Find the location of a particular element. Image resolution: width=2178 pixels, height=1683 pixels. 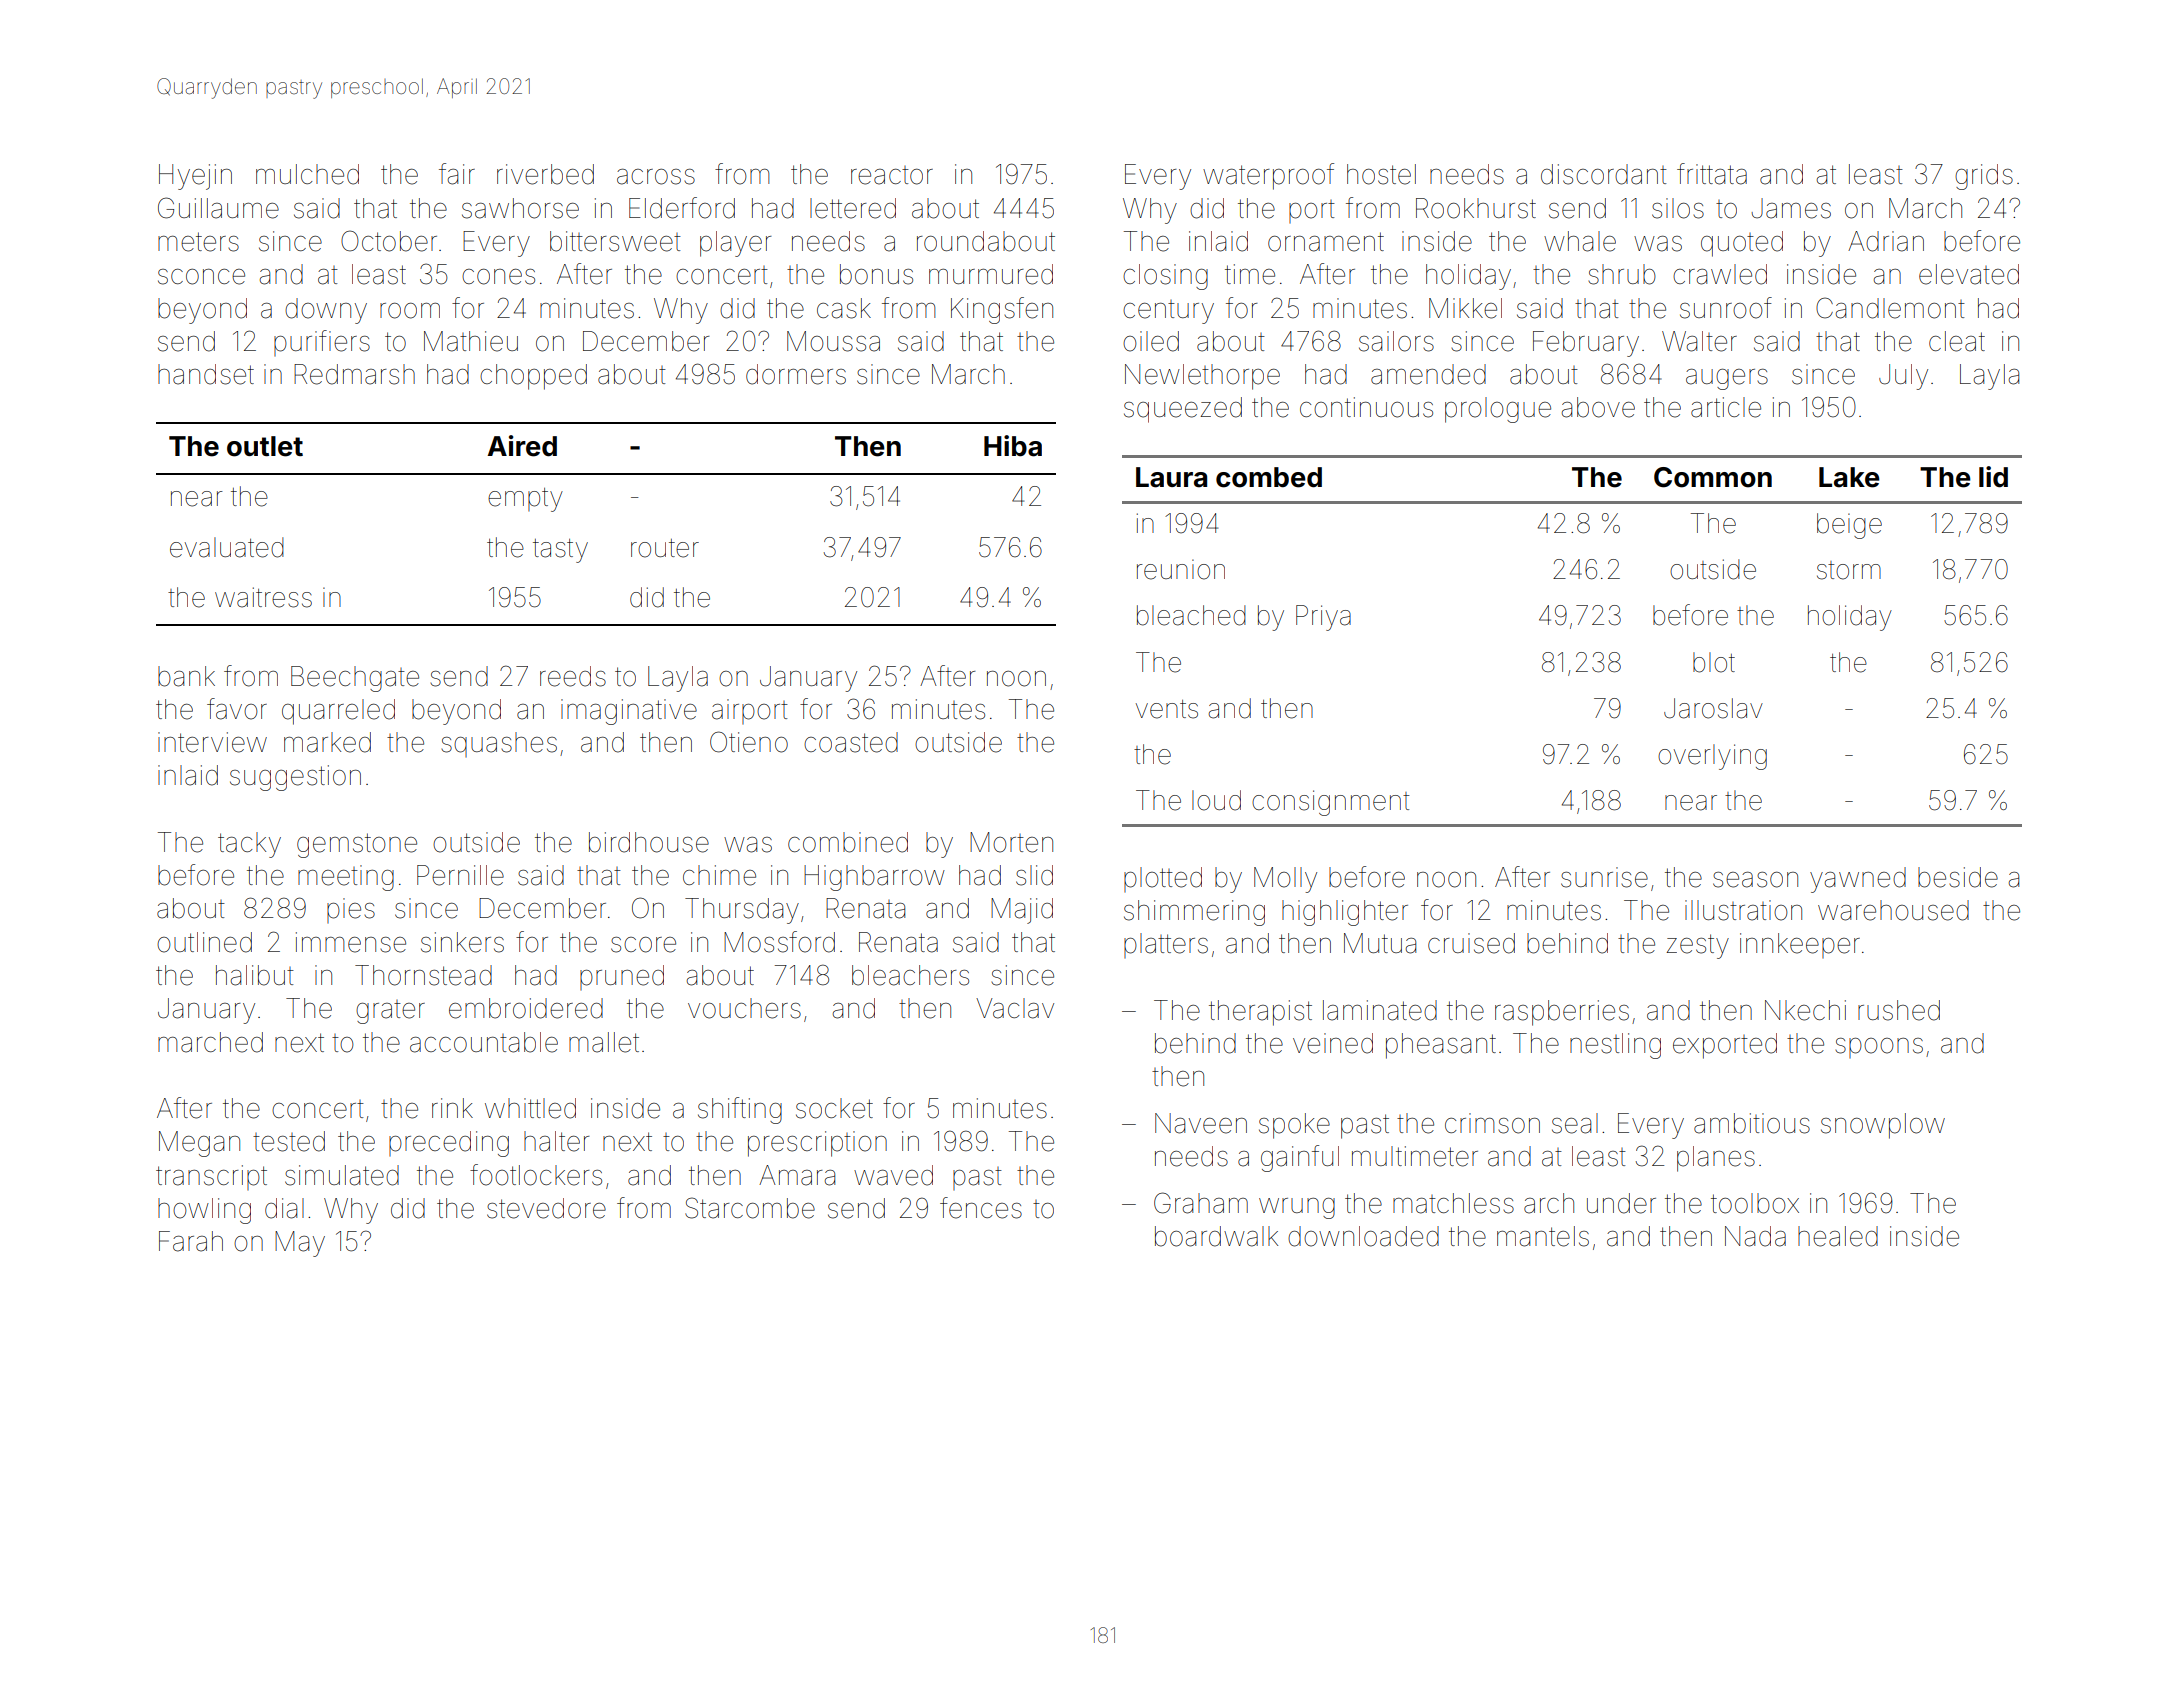

grids is located at coordinates (1984, 177).
